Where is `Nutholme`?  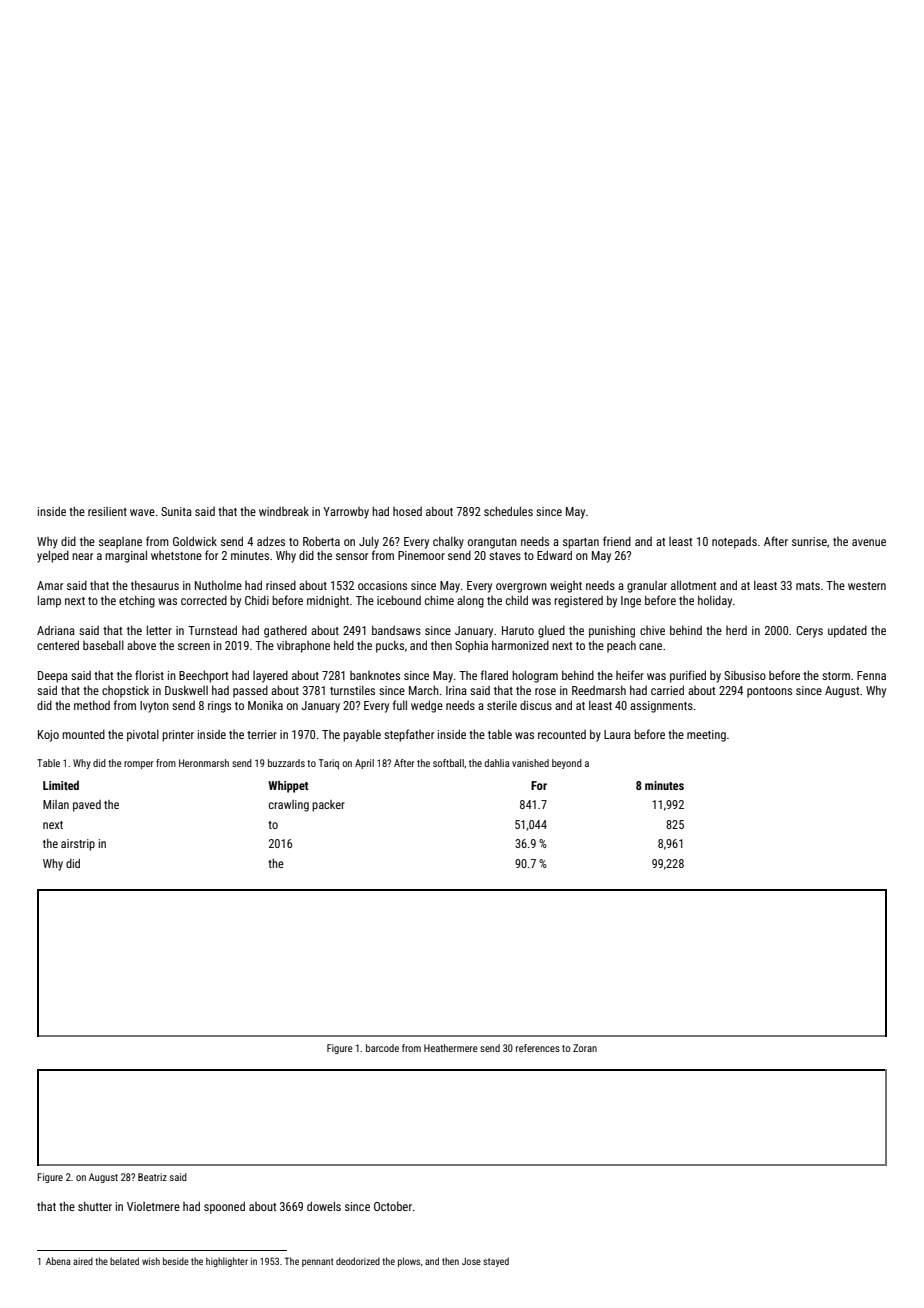
Nutholme is located at coordinates (218, 585).
